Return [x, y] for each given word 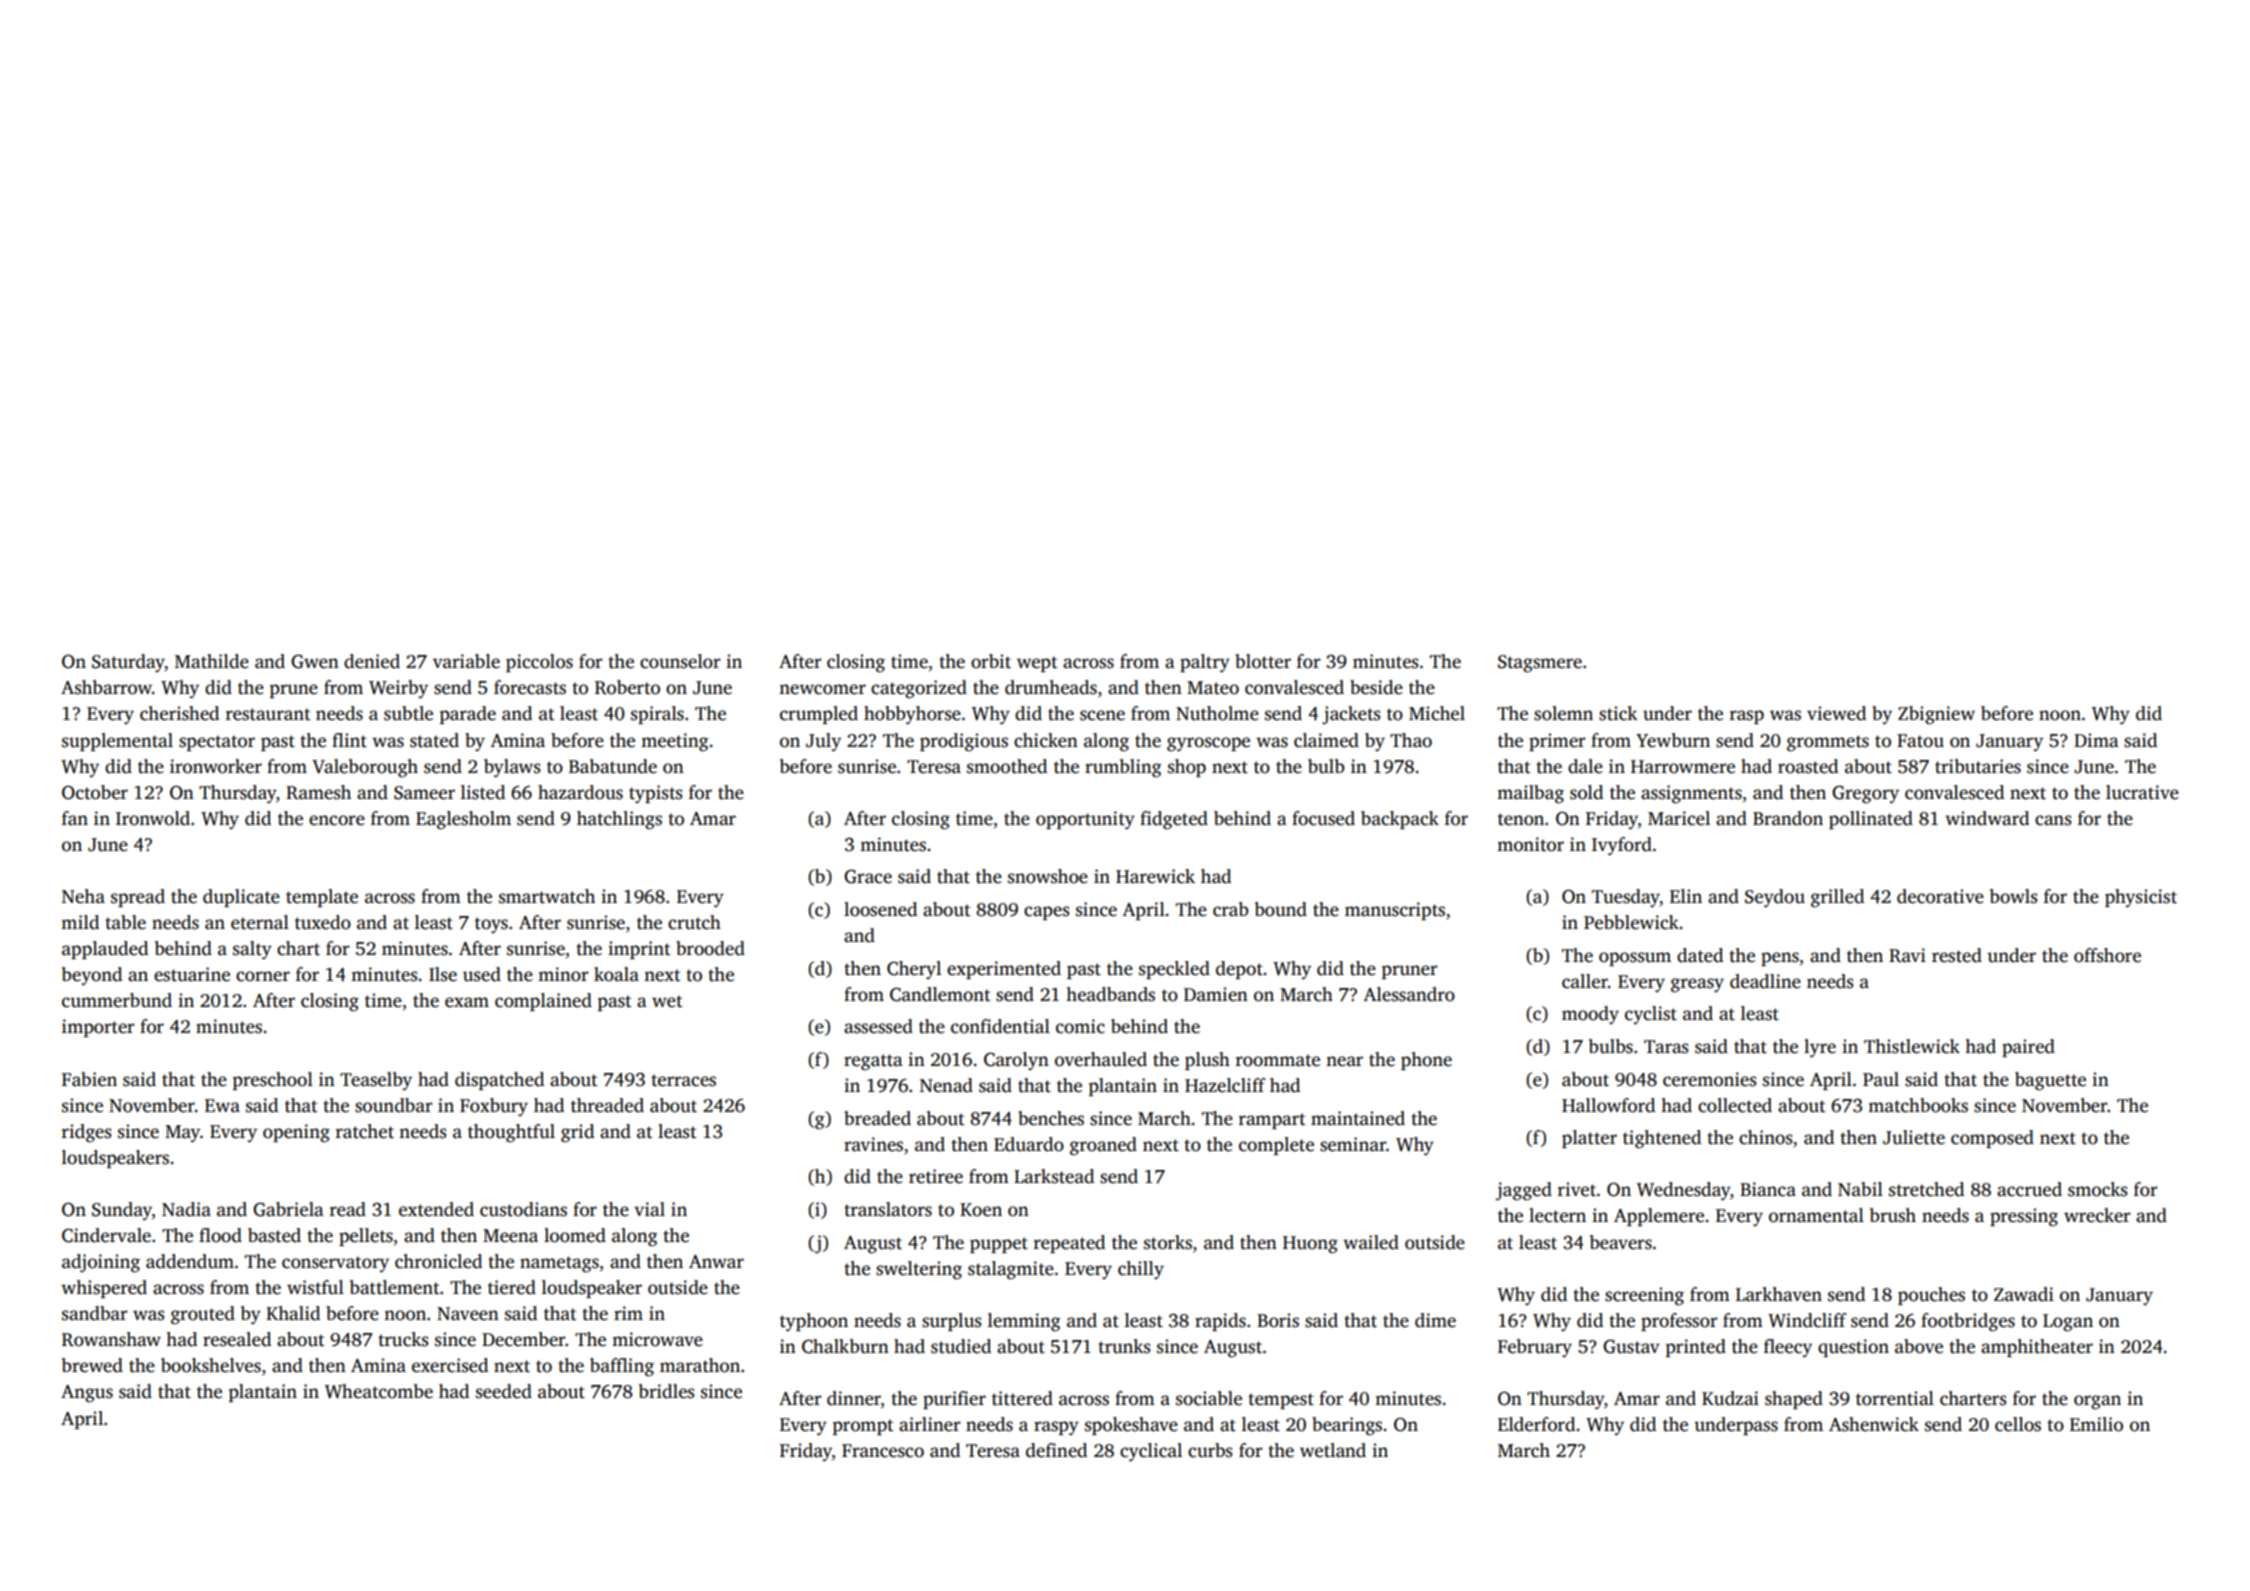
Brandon [1788, 818]
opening [296, 1133]
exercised [450, 1365]
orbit [991, 661]
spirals [657, 715]
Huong [1310, 1245]
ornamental [1816, 1215]
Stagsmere [1540, 664]
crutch [694, 922]
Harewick [1155, 876]
